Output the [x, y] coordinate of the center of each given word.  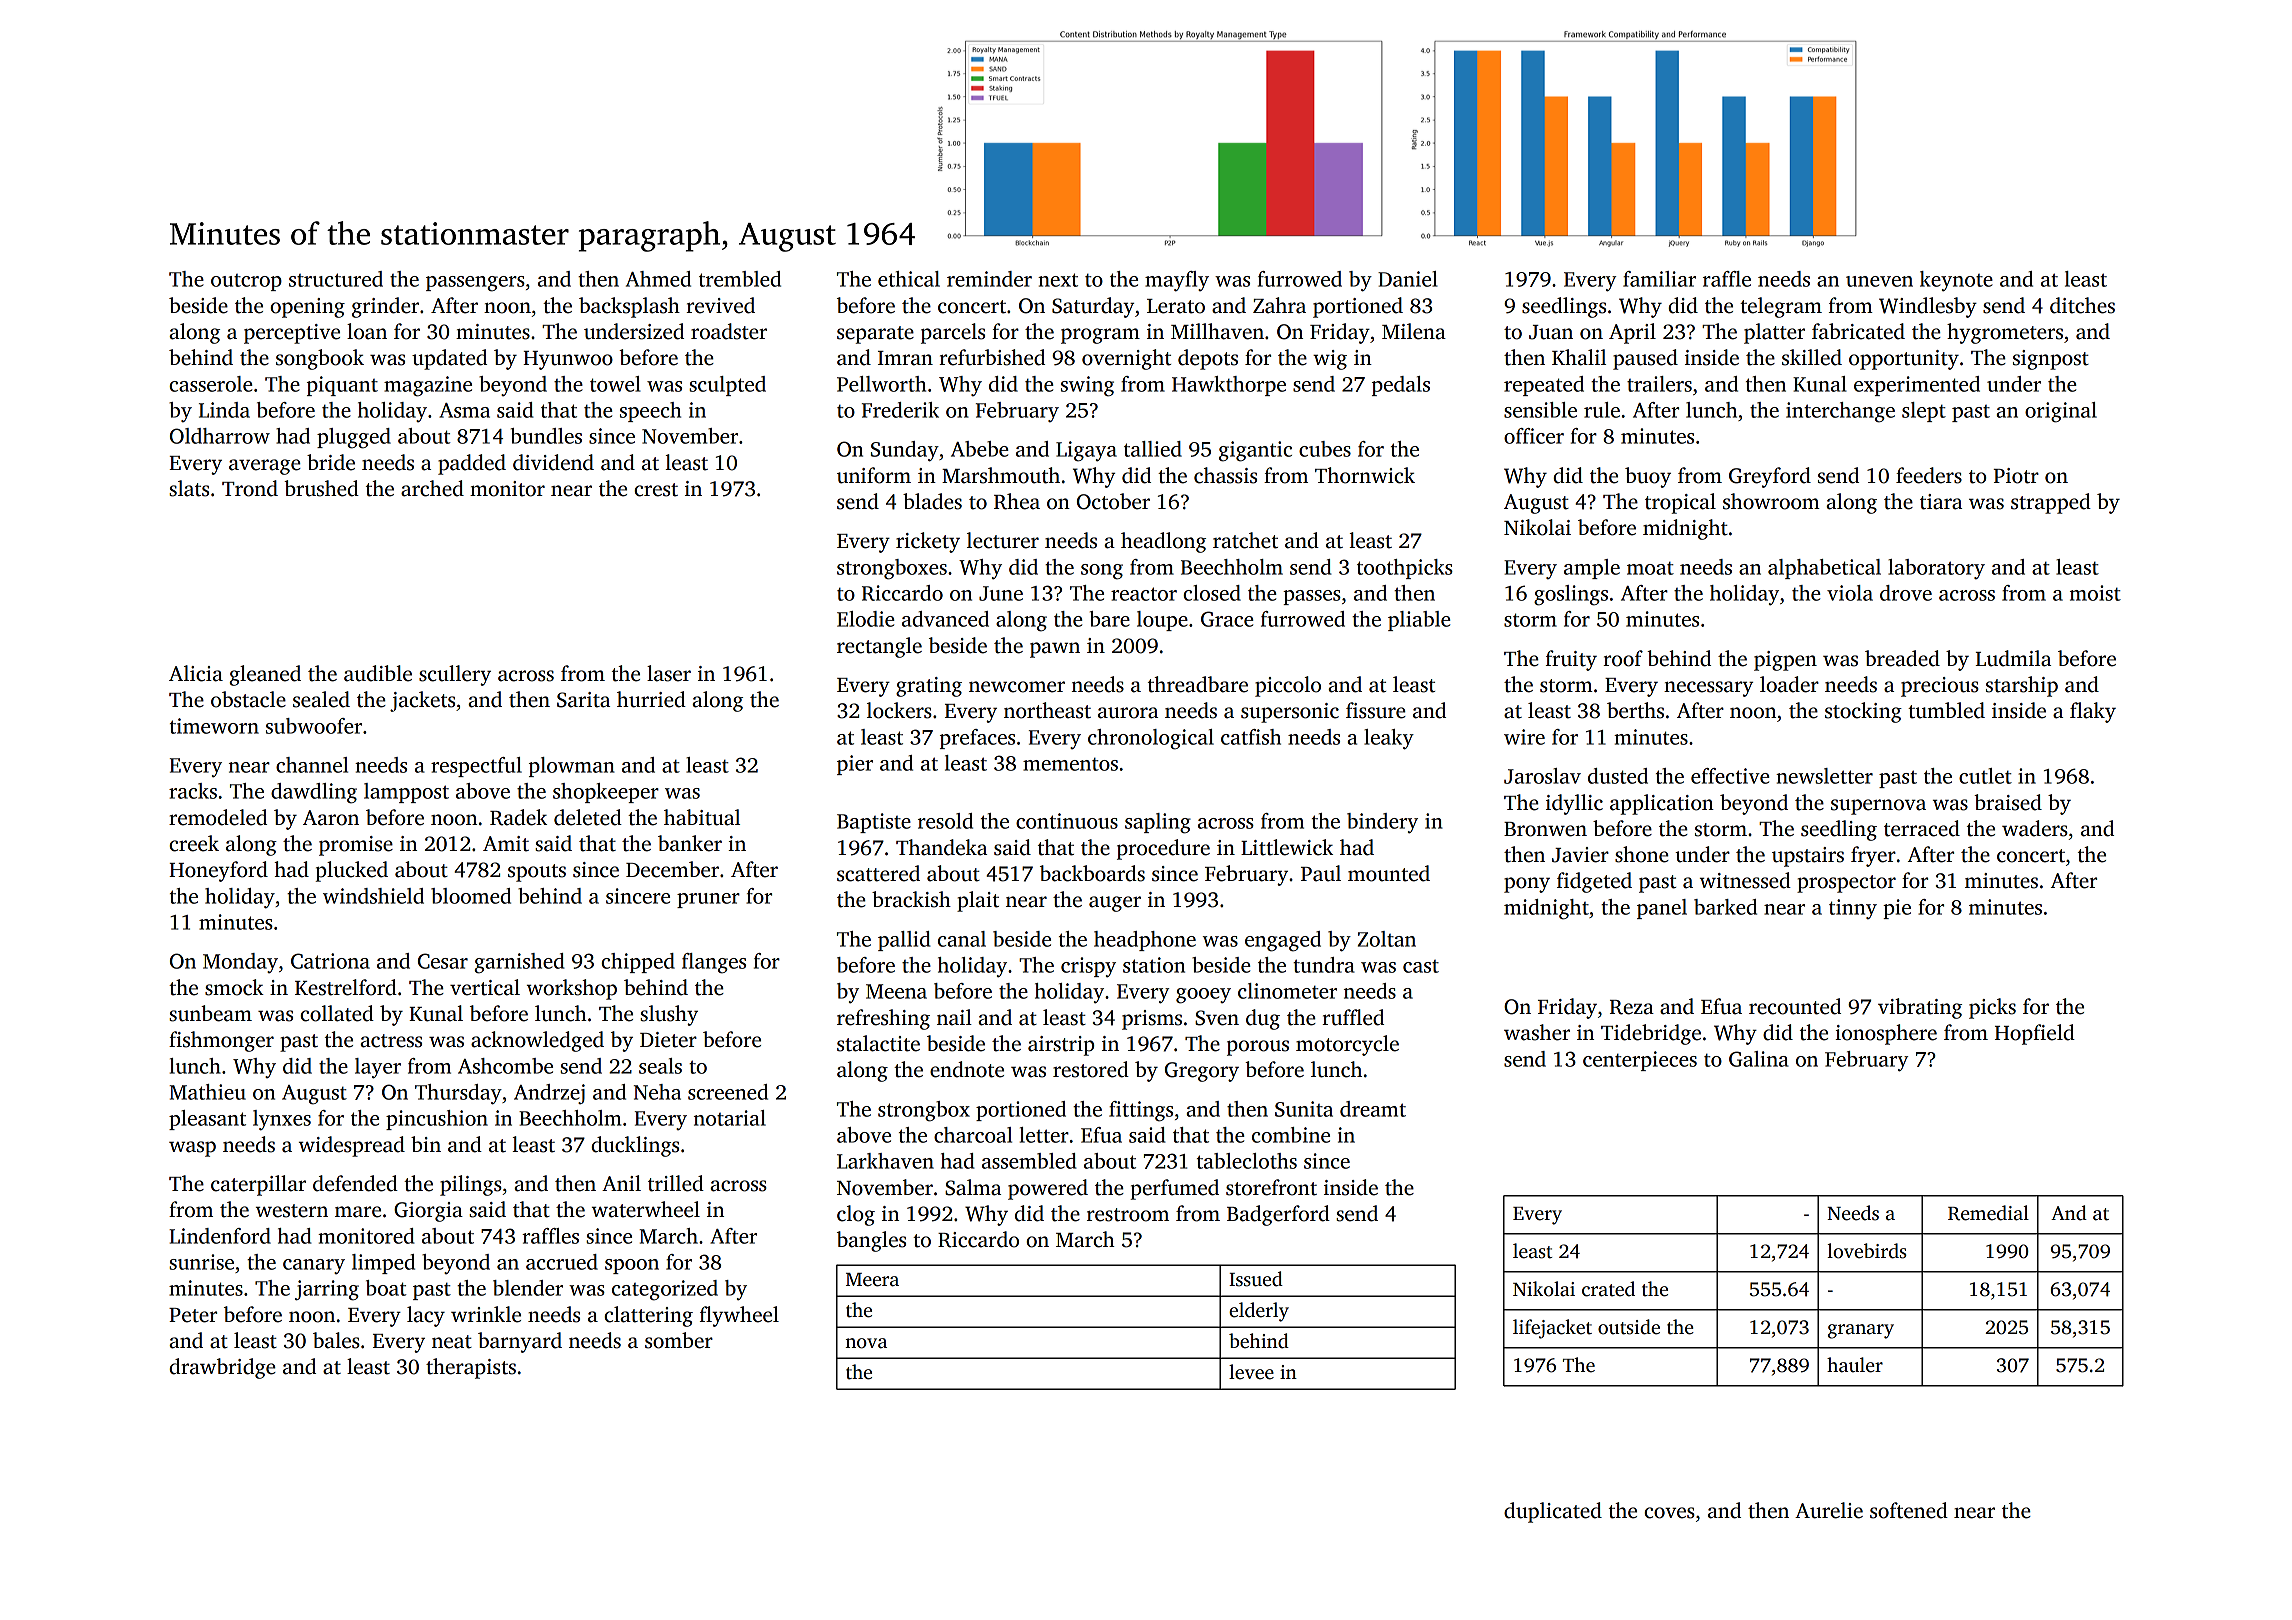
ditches [2082, 305]
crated [1608, 1289]
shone [1642, 854]
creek [194, 843]
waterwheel [646, 1209]
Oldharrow [220, 436]
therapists [471, 1368]
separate [875, 335]
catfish [1251, 737]
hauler [1855, 1365]
